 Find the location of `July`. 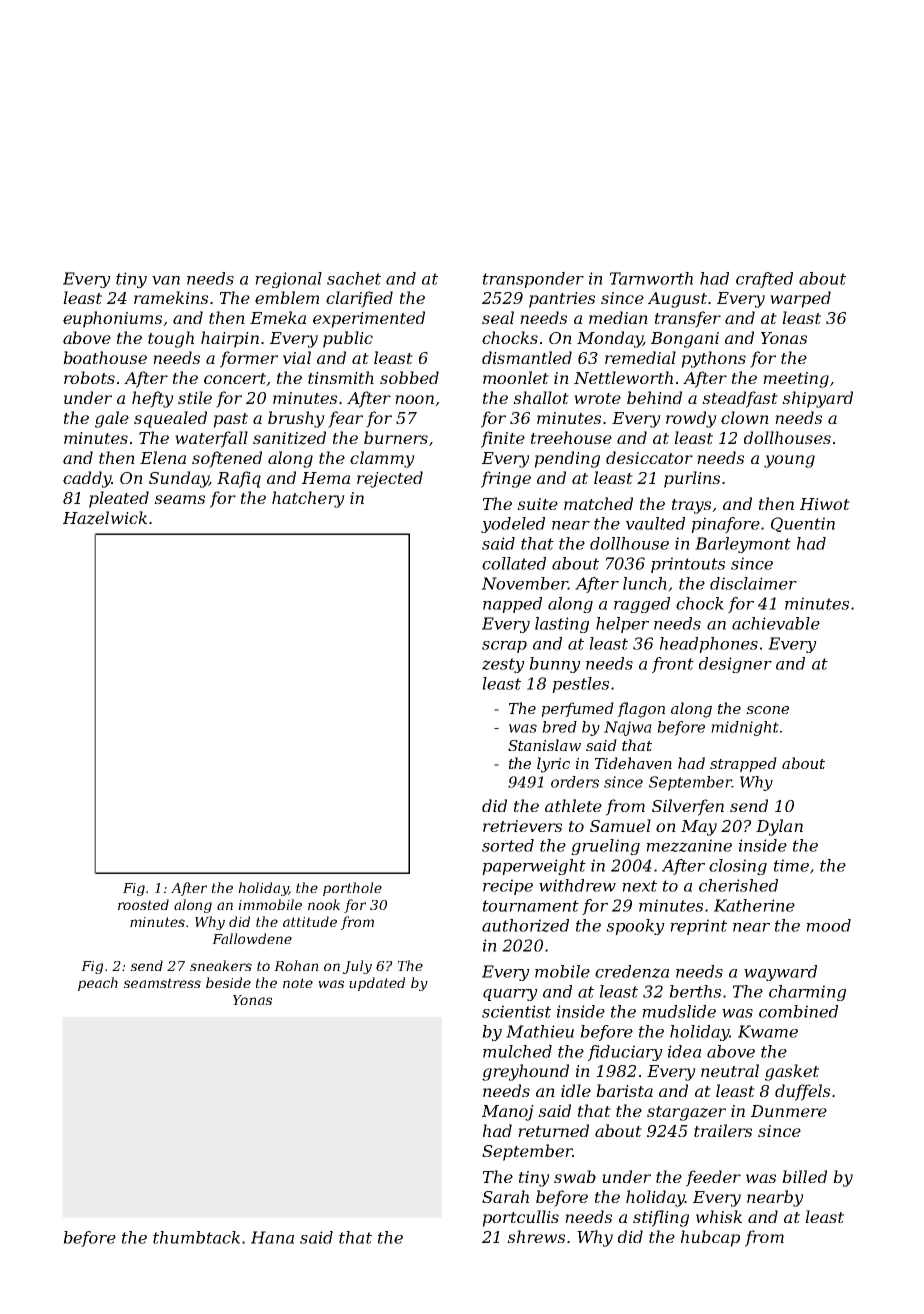

July is located at coordinates (357, 967).
